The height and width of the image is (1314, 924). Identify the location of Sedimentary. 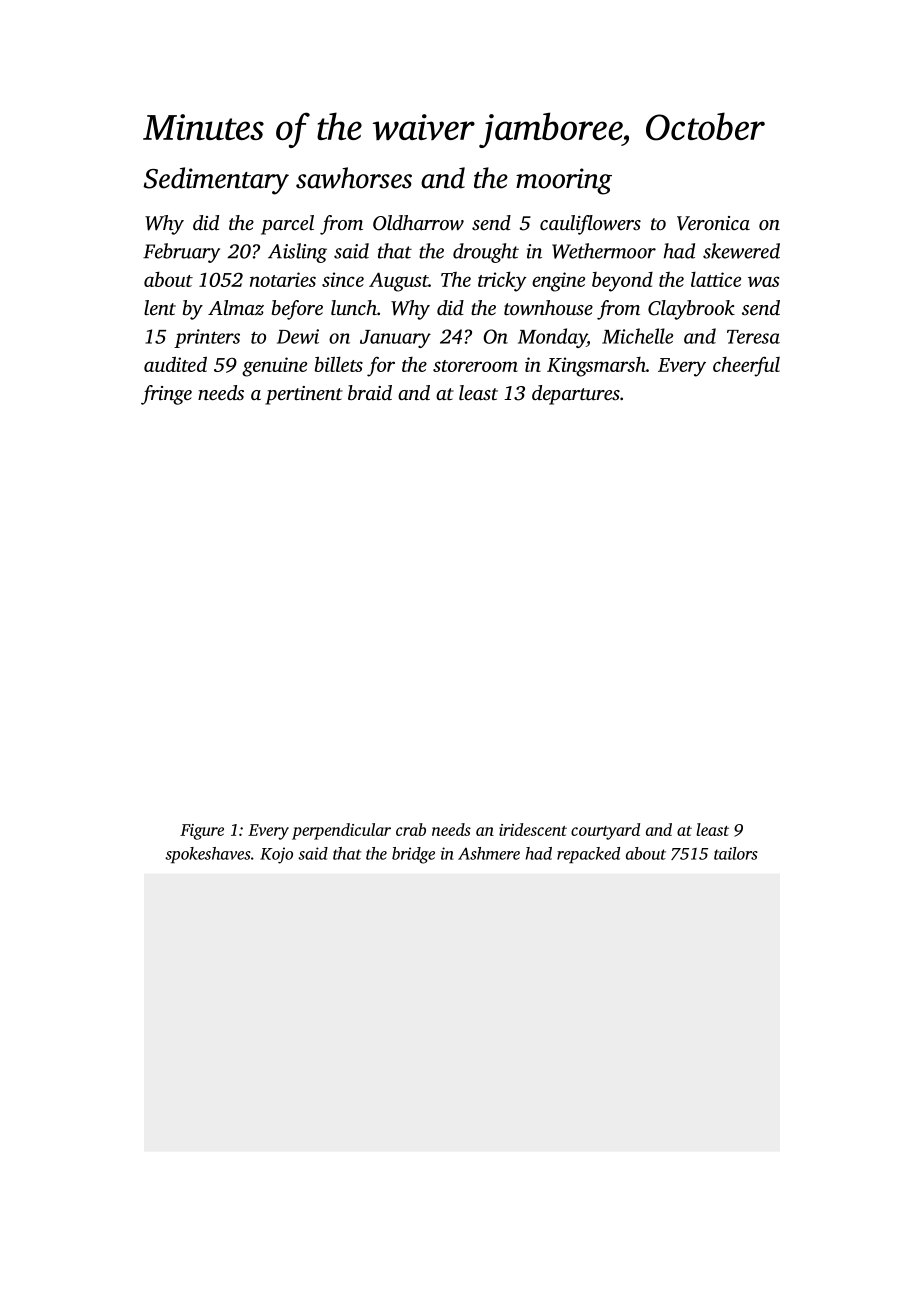
(216, 181).
